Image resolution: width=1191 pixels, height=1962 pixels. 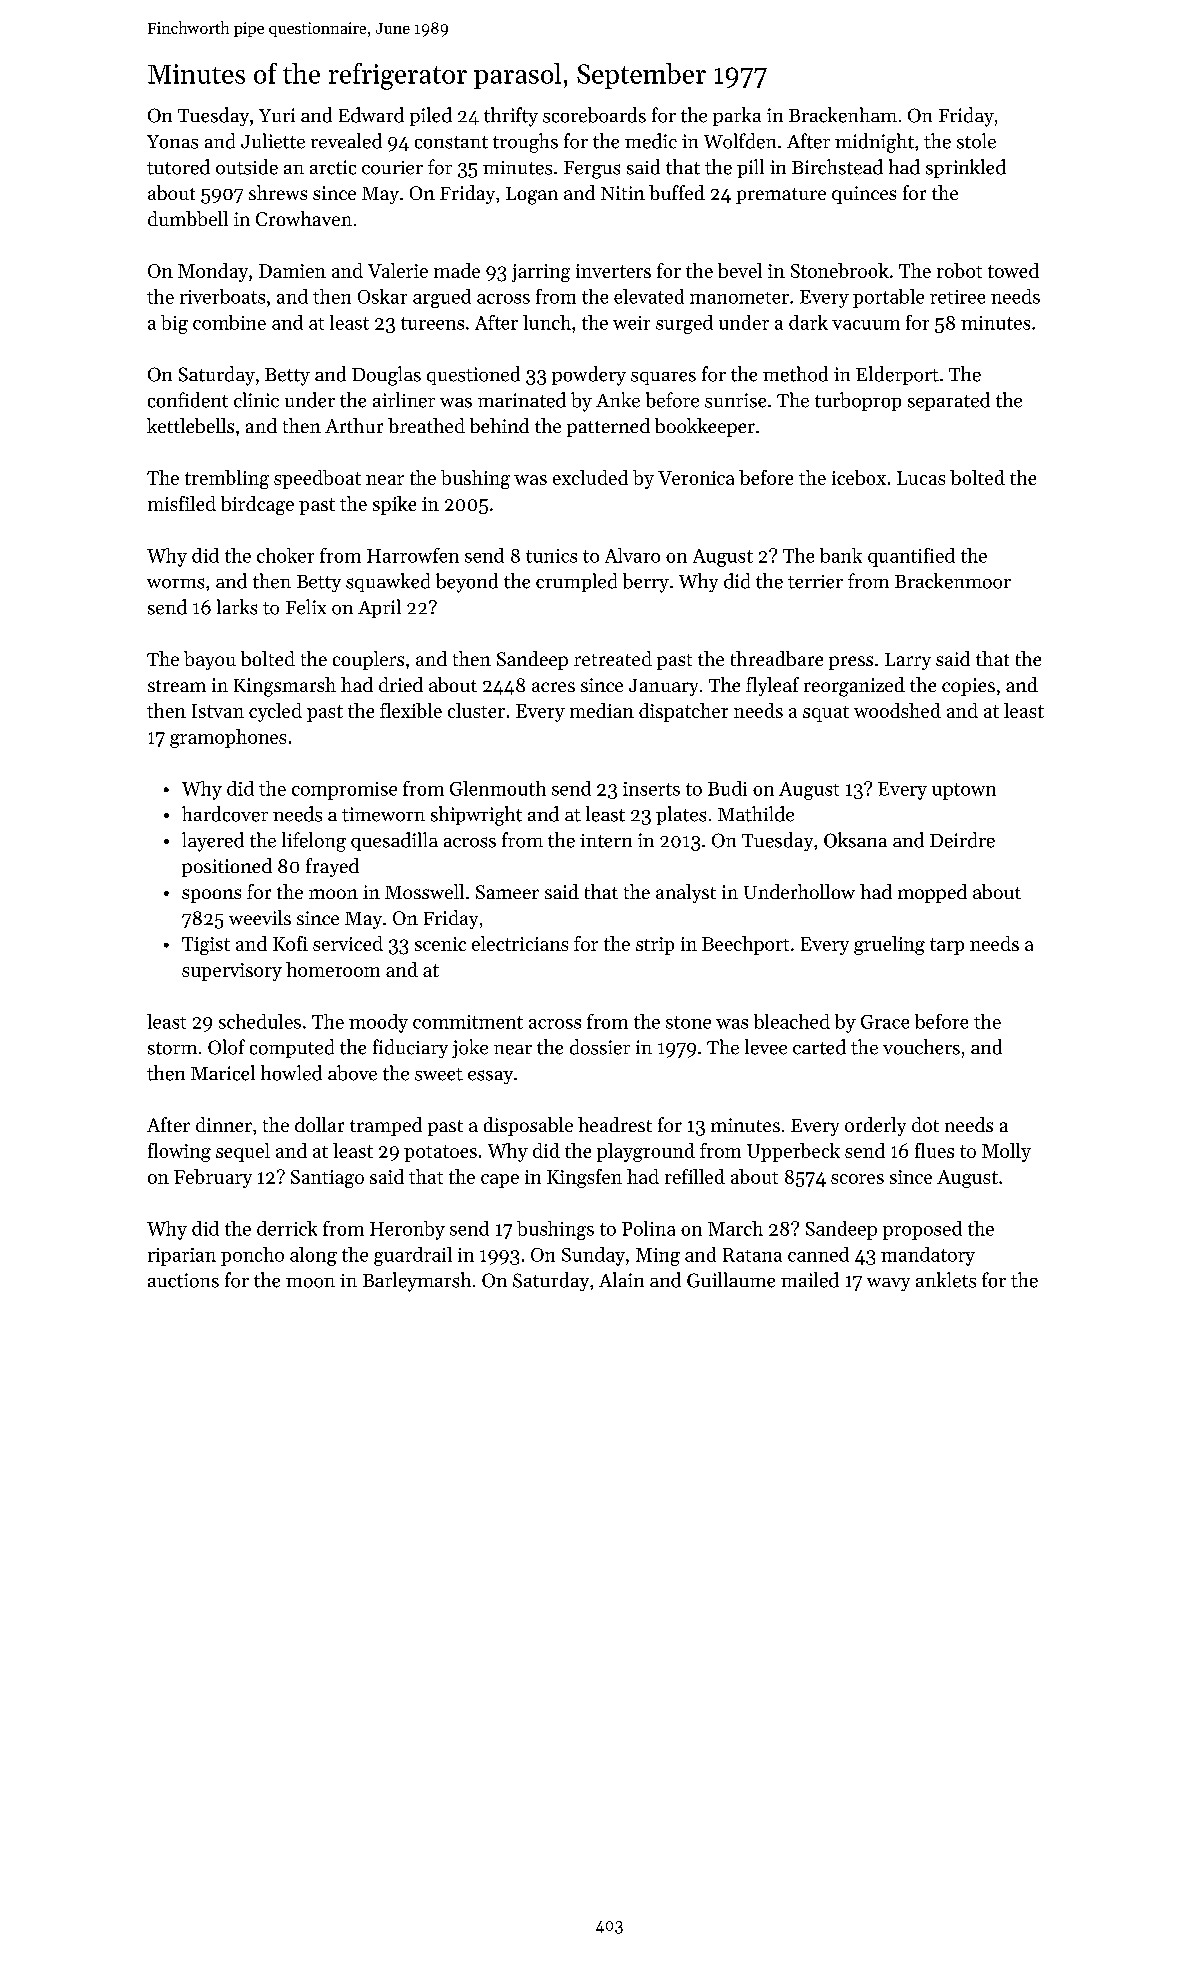 I want to click on anklets, so click(x=946, y=1280).
